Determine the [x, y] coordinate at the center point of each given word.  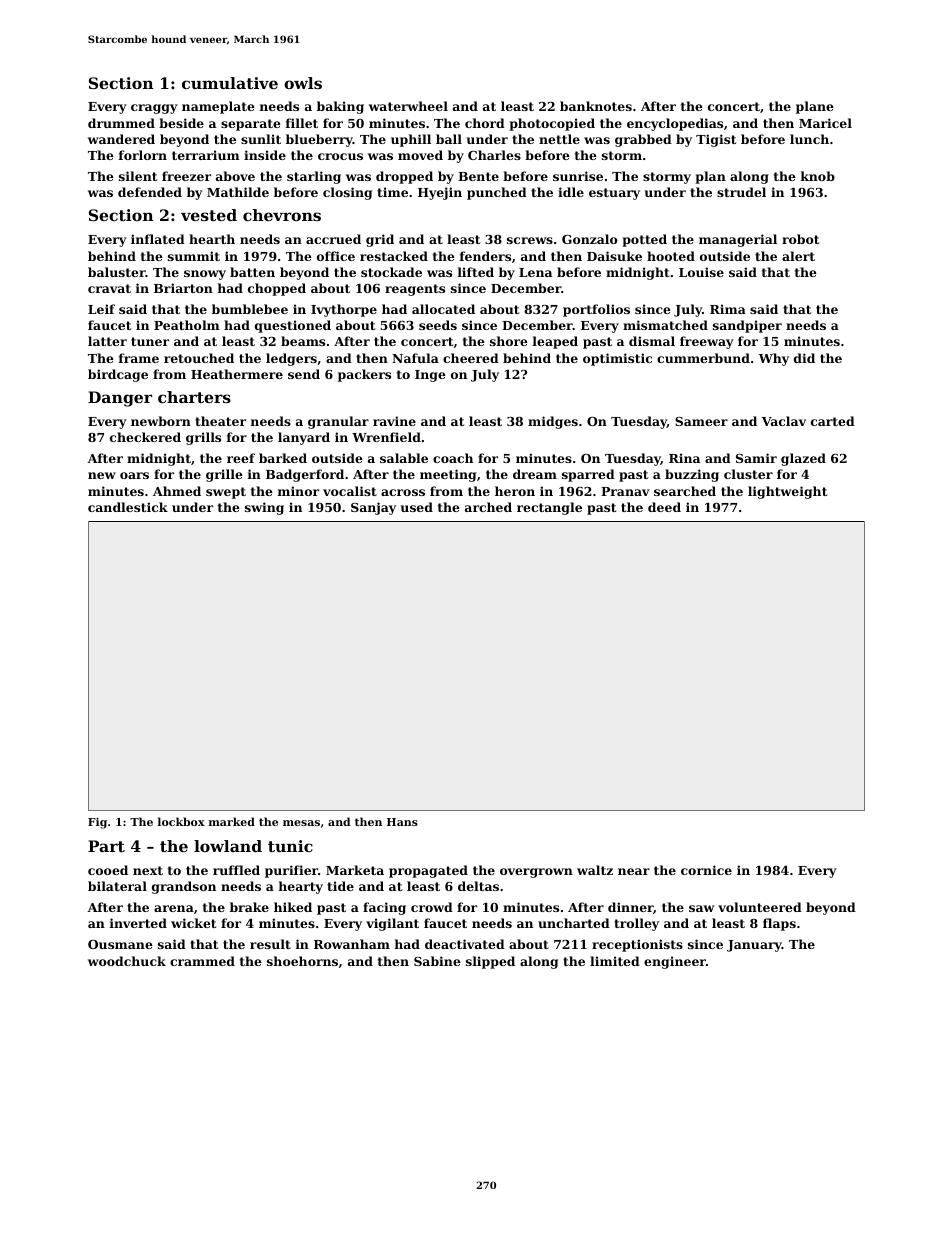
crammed [202, 961]
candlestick [128, 507]
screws [530, 240]
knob [818, 176]
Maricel [825, 123]
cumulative [230, 83]
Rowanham [352, 944]
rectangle [549, 508]
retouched [199, 358]
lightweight [787, 492]
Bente [478, 176]
